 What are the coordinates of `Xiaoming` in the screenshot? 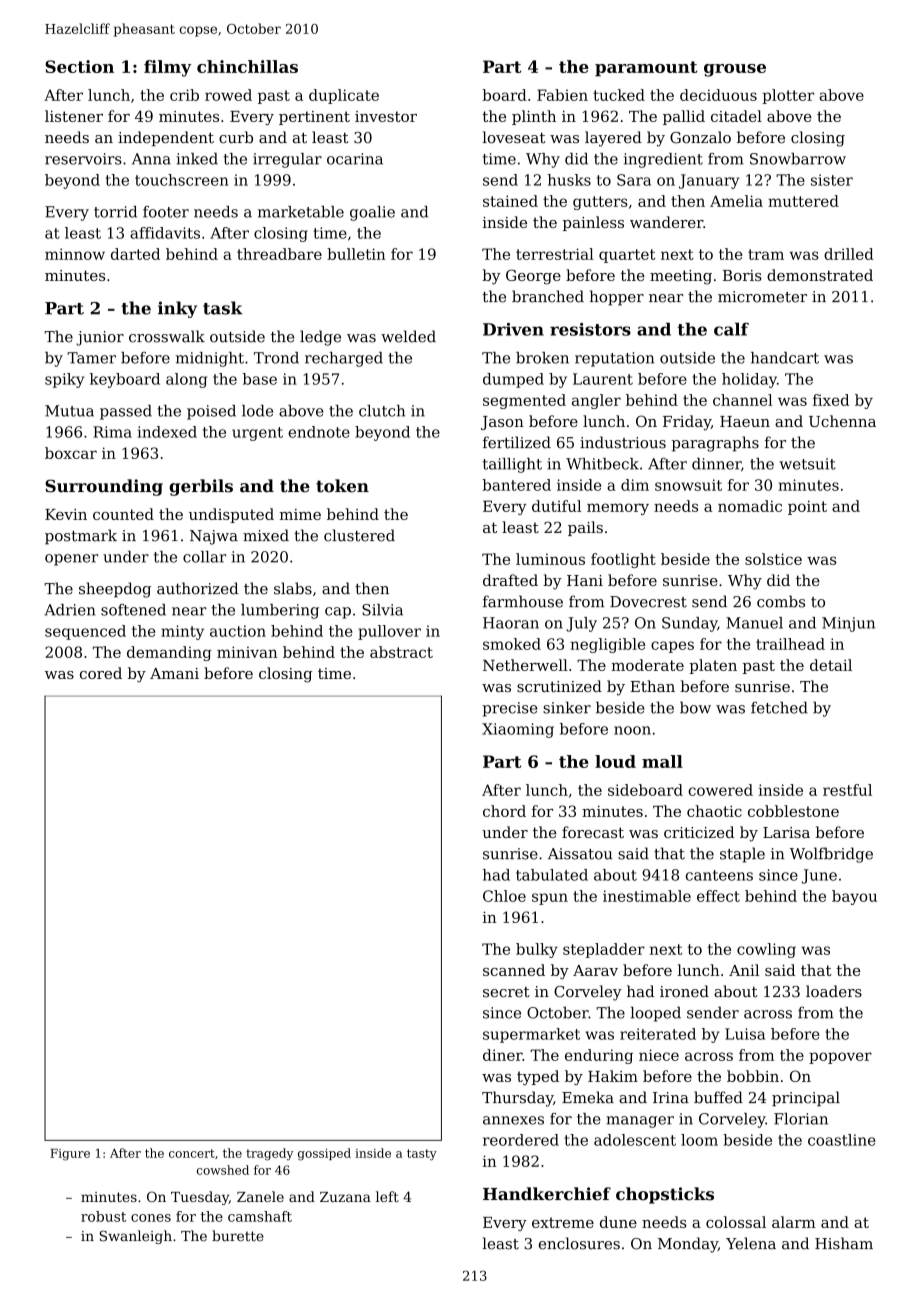 It's located at (518, 730).
